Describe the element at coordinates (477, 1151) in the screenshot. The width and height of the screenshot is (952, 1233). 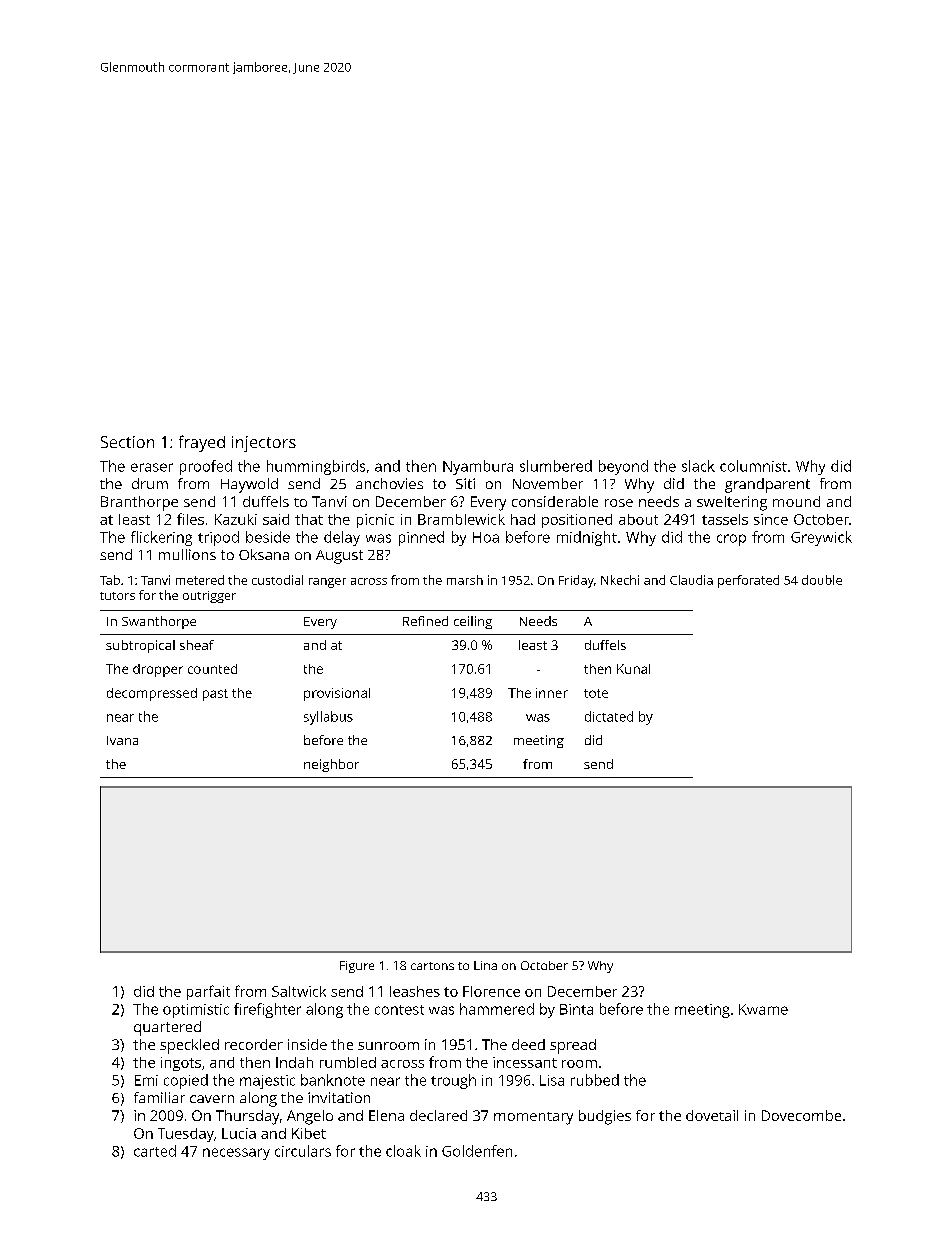
I see `Goldenfen` at that location.
